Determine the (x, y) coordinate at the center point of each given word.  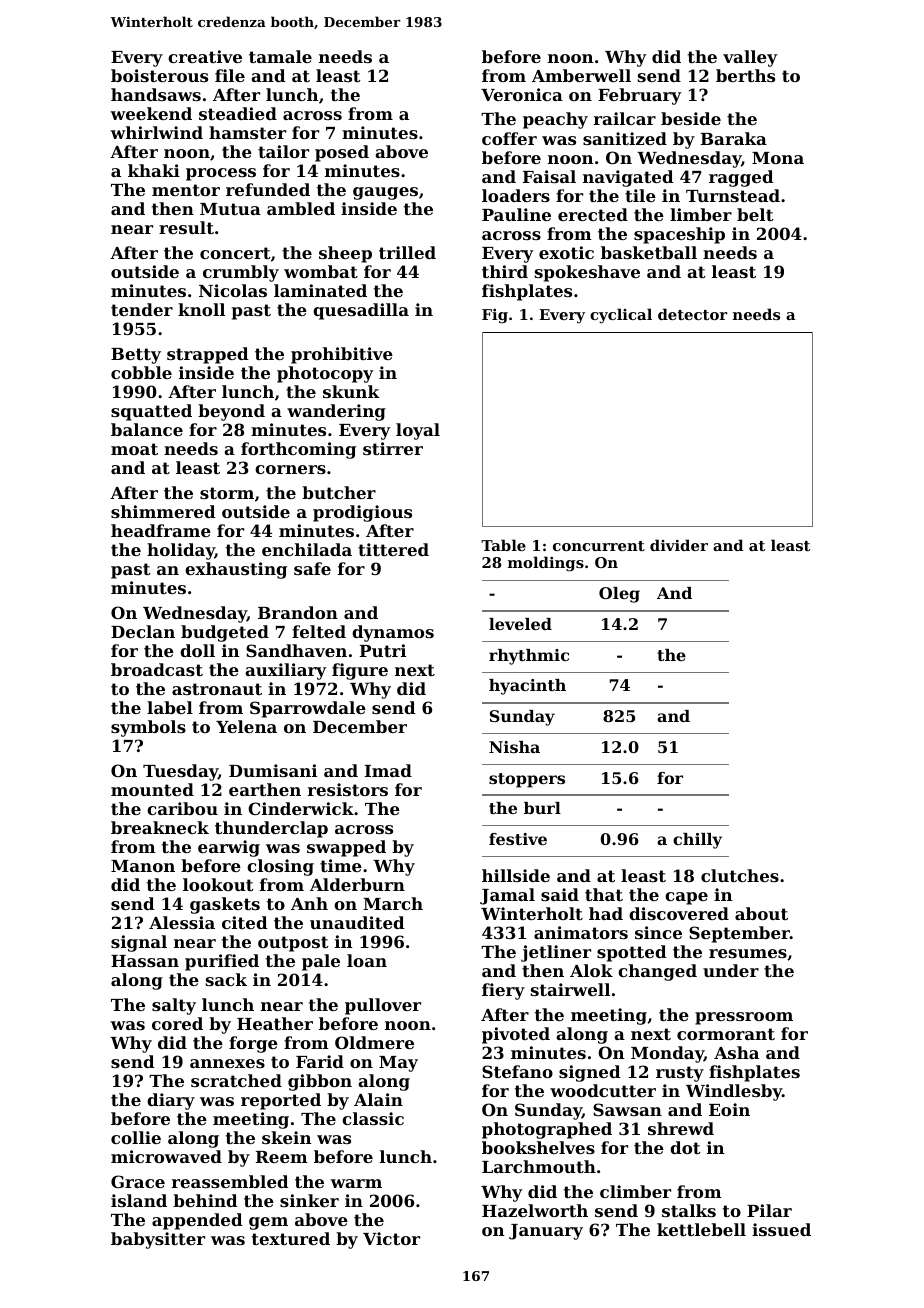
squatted (151, 412)
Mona (778, 158)
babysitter (158, 1240)
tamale (280, 56)
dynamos (393, 633)
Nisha (514, 747)
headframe (161, 530)
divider (679, 545)
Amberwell (581, 75)
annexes (227, 1063)
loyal (418, 431)
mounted (152, 789)
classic (373, 1118)
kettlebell (701, 1229)
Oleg (619, 595)
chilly (697, 841)
